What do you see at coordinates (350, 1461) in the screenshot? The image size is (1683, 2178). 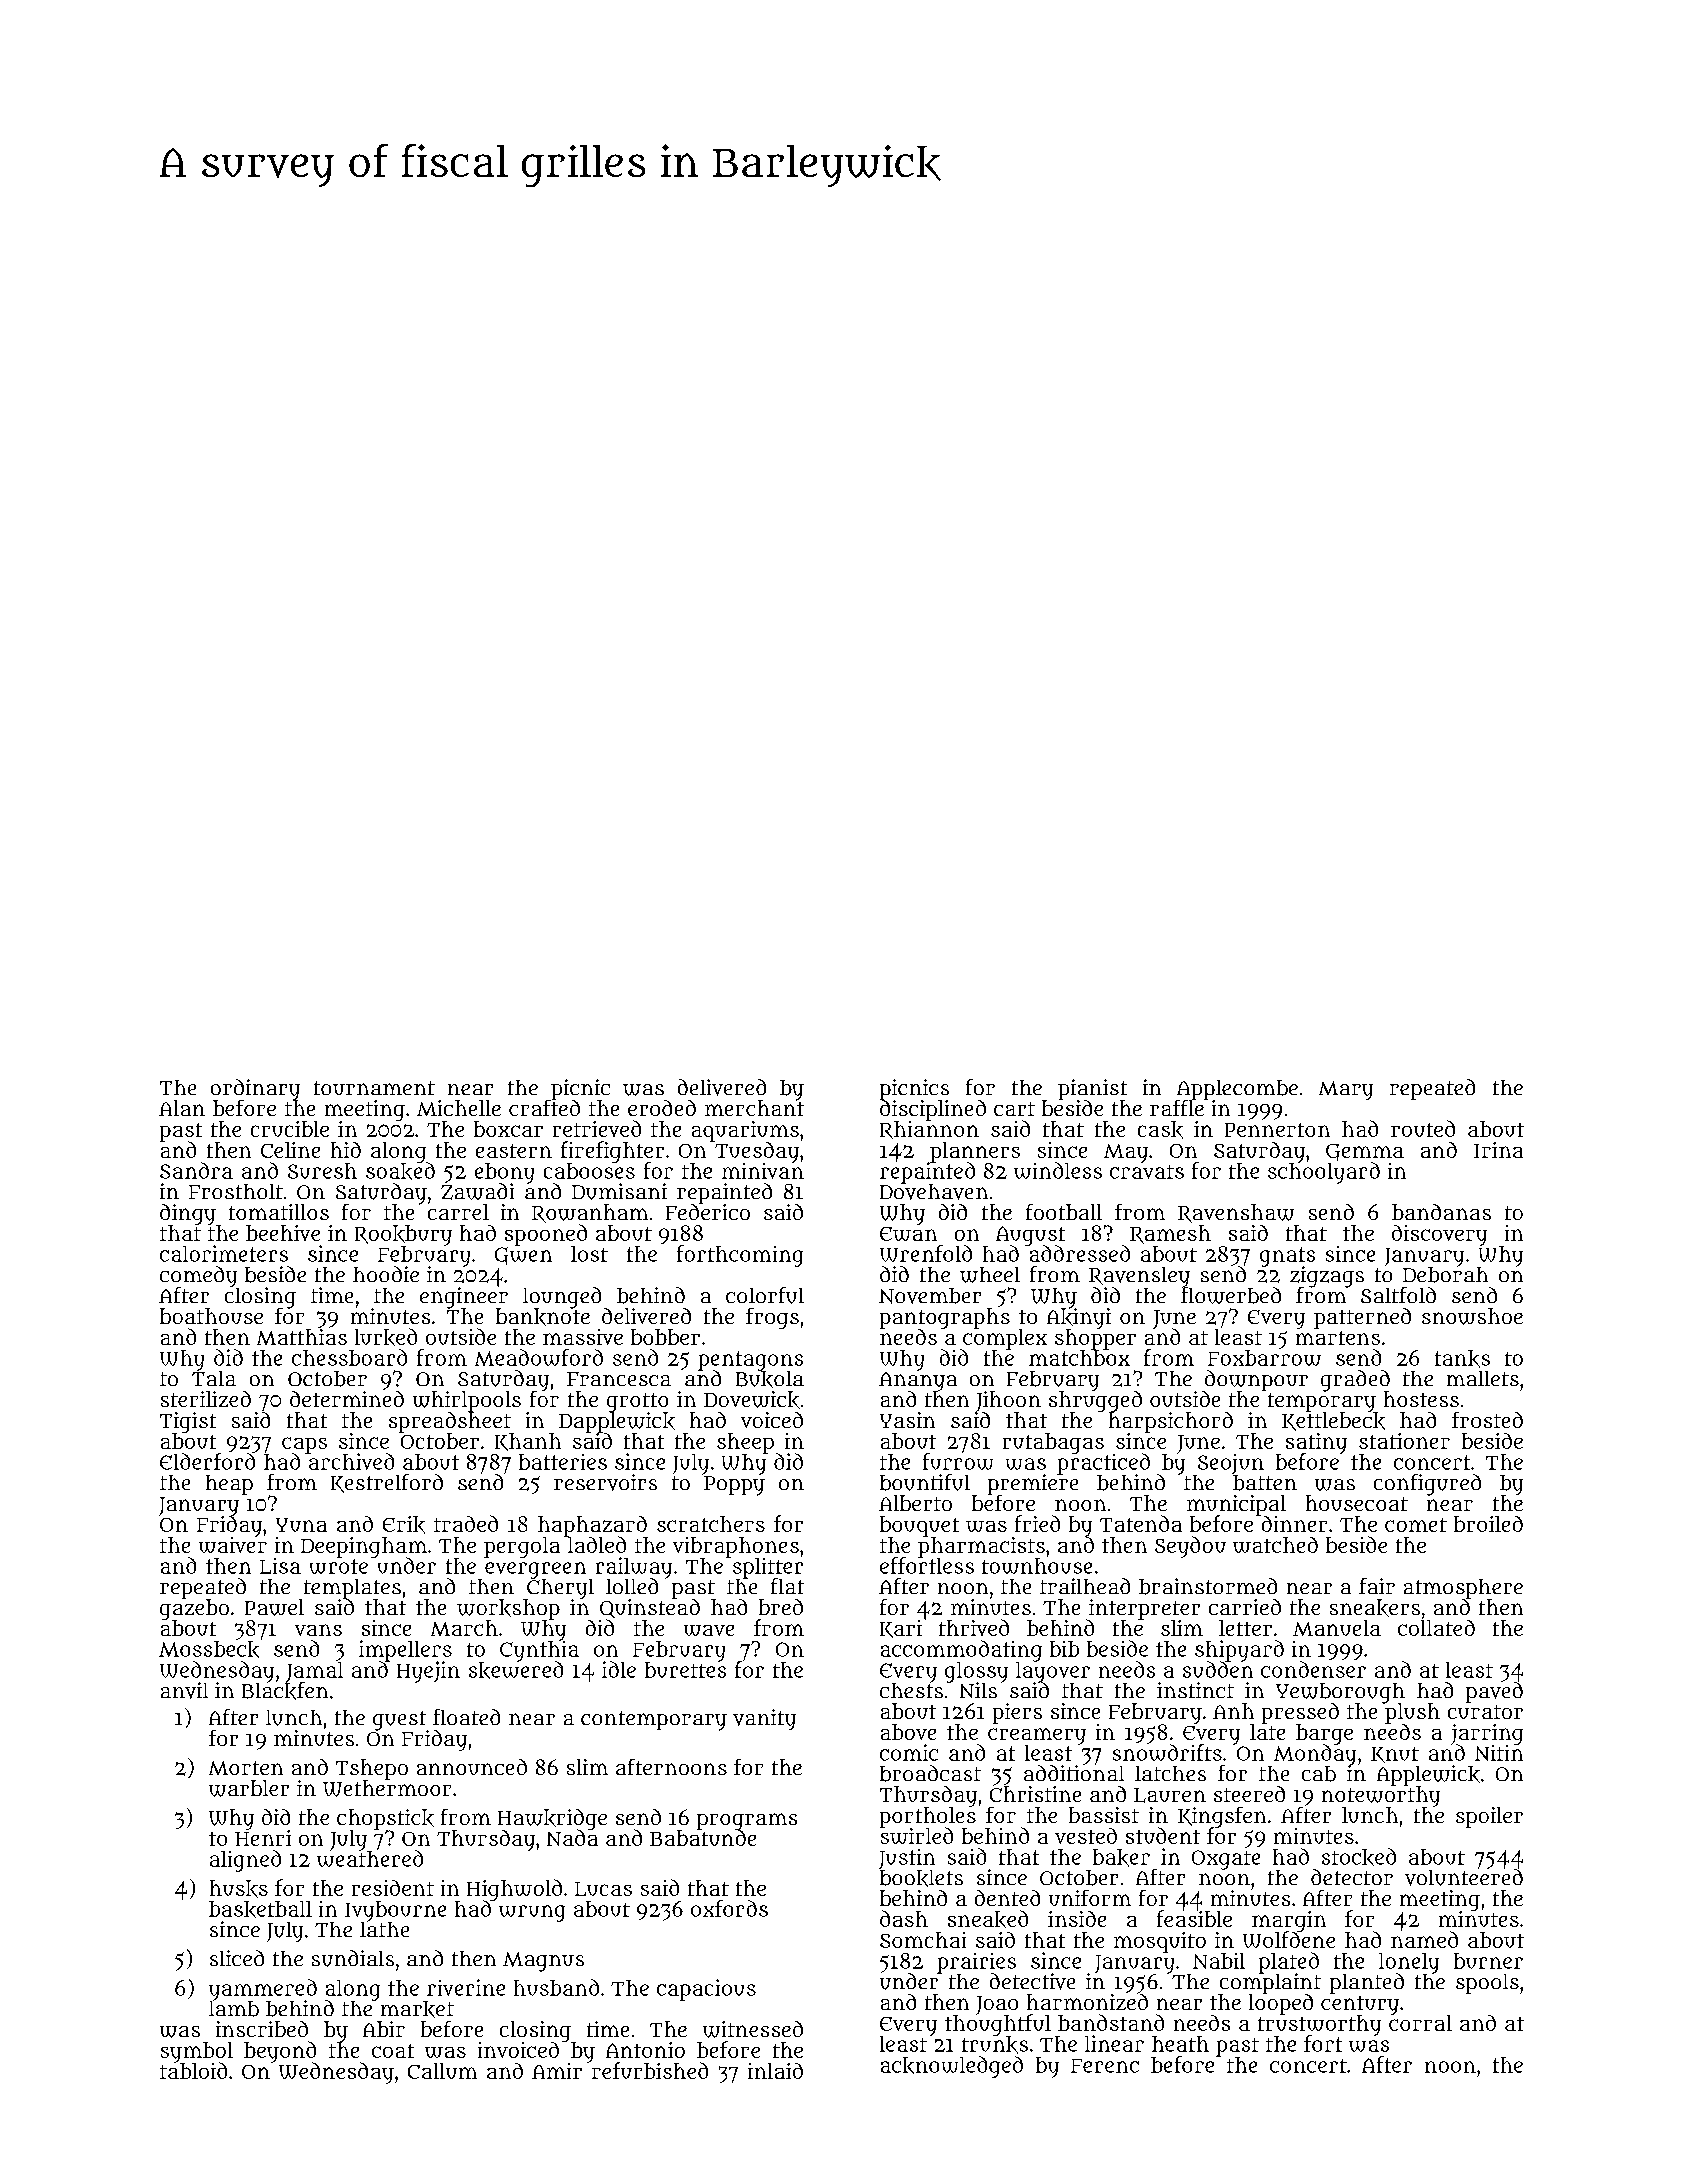 I see `archived` at bounding box center [350, 1461].
